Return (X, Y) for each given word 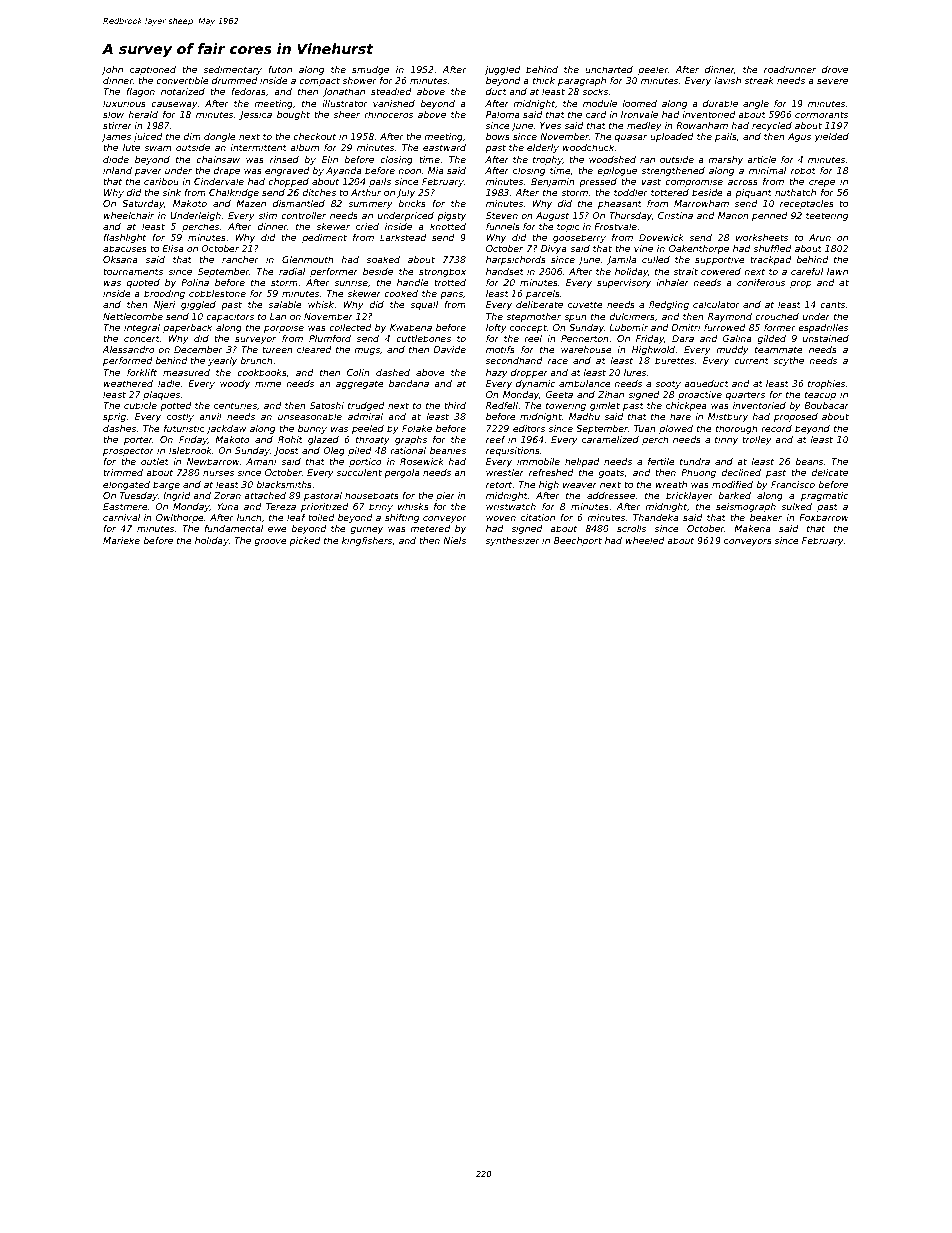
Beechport (578, 541)
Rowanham (702, 125)
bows (498, 136)
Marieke (121, 540)
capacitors (230, 317)
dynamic (536, 384)
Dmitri (686, 327)
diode (116, 159)
